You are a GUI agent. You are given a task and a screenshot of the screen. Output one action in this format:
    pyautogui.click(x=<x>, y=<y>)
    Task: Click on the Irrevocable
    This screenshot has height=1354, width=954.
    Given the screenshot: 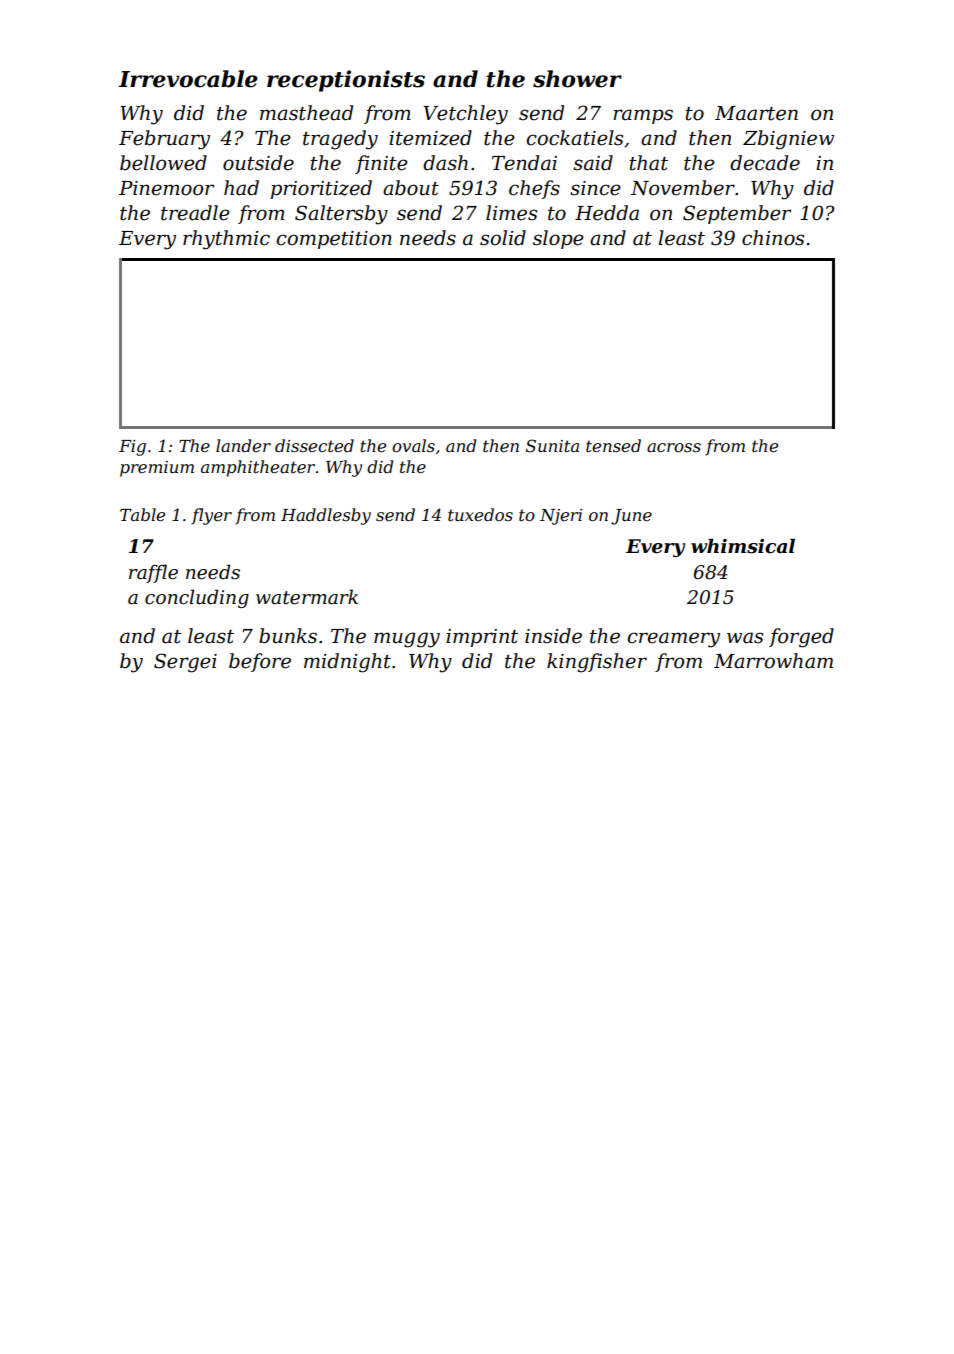 What is the action you would take?
    pyautogui.click(x=188, y=79)
